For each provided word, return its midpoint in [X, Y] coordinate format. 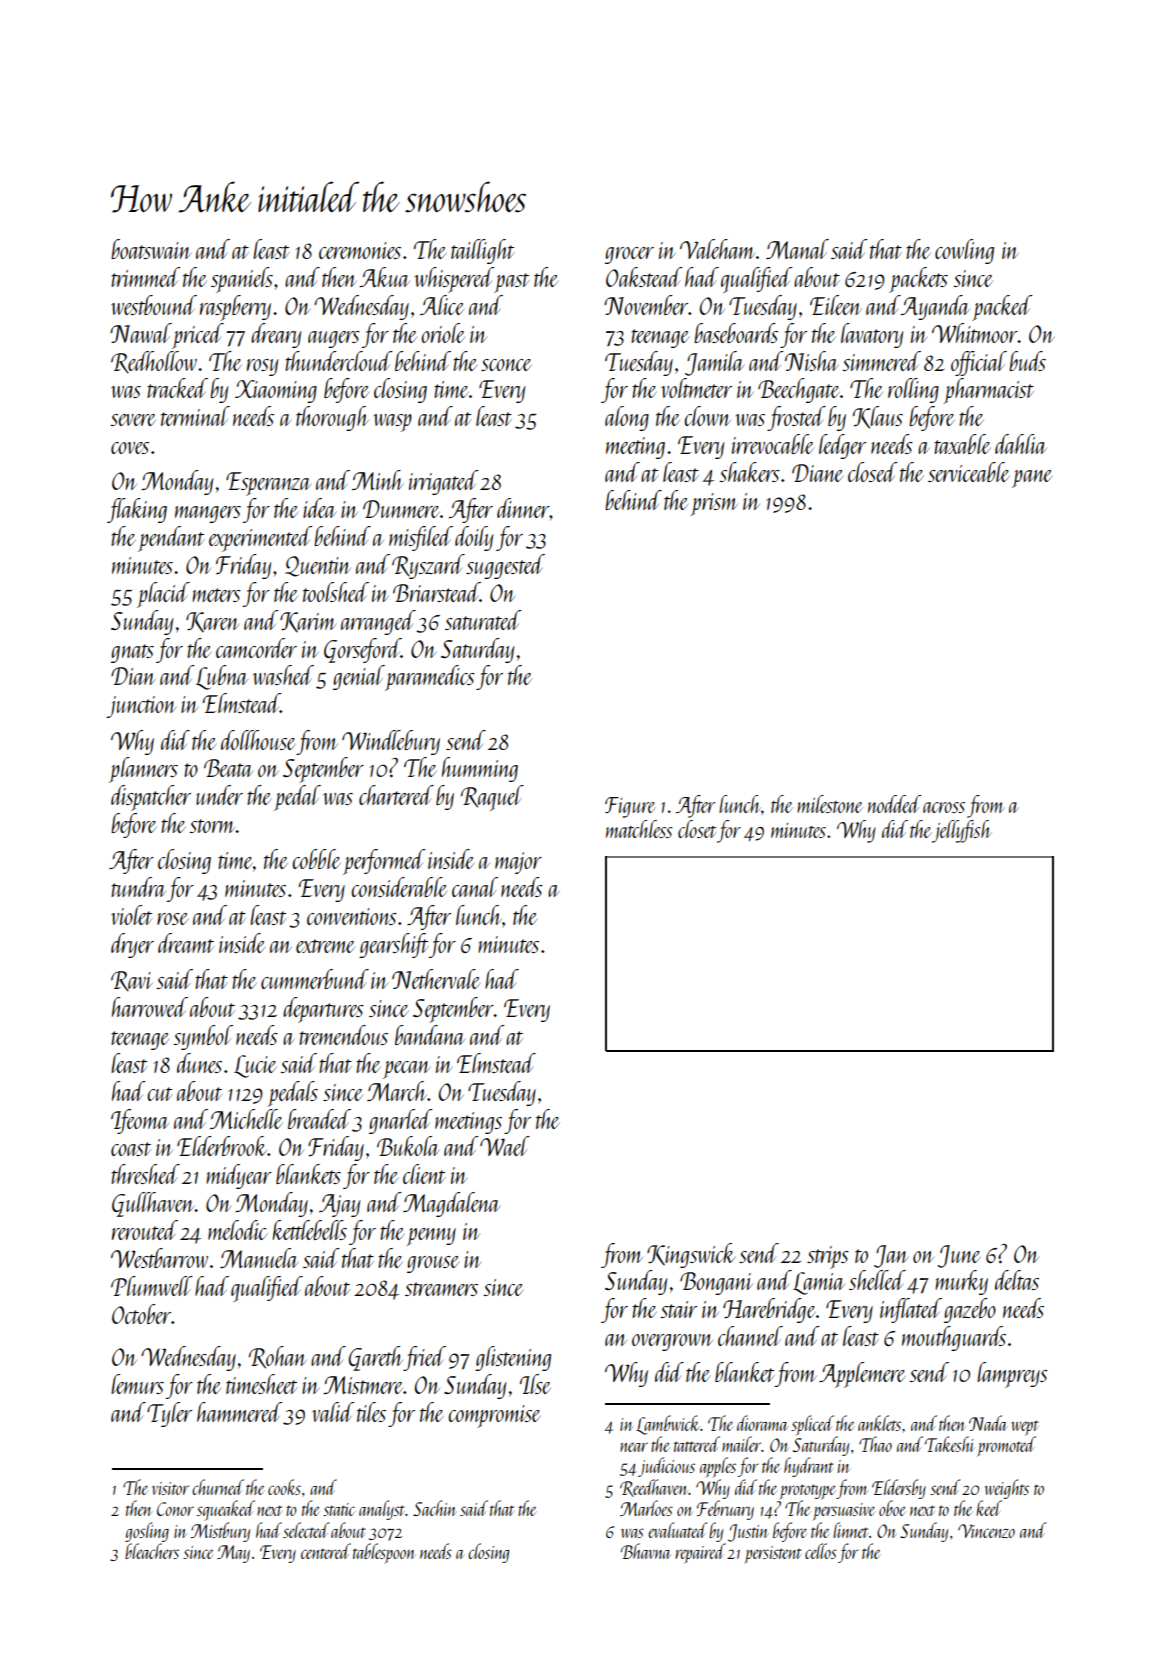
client [424, 1174]
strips [828, 1257]
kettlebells [309, 1230]
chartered [396, 795]
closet [697, 829]
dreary [276, 335]
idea [319, 508]
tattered [697, 1444]
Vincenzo [986, 1531]
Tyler [169, 1414]
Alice [442, 305]
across [944, 807]
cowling [964, 251]
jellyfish [962, 831]
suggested [505, 566]
